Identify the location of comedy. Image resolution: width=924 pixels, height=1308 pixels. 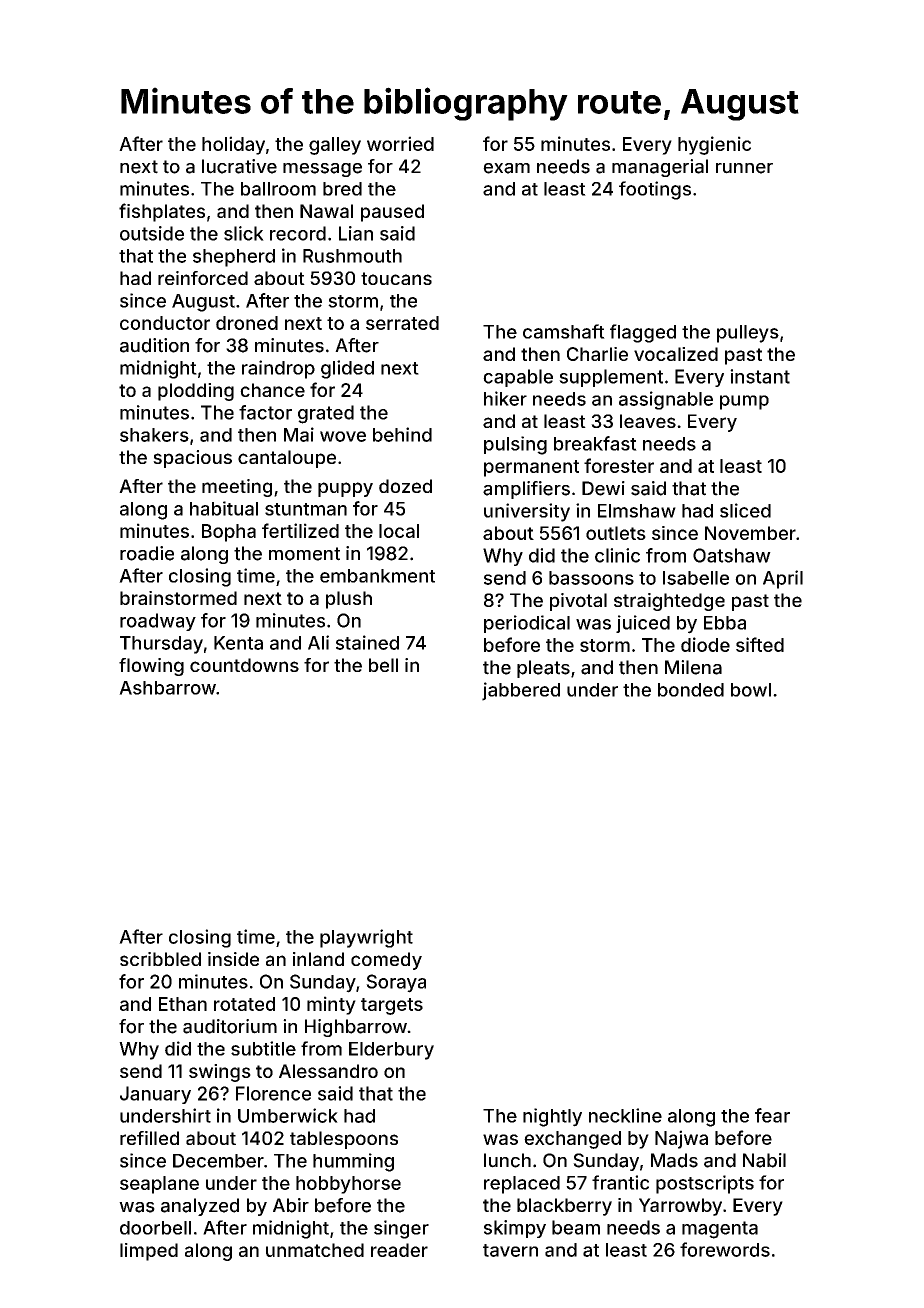
(386, 961).
